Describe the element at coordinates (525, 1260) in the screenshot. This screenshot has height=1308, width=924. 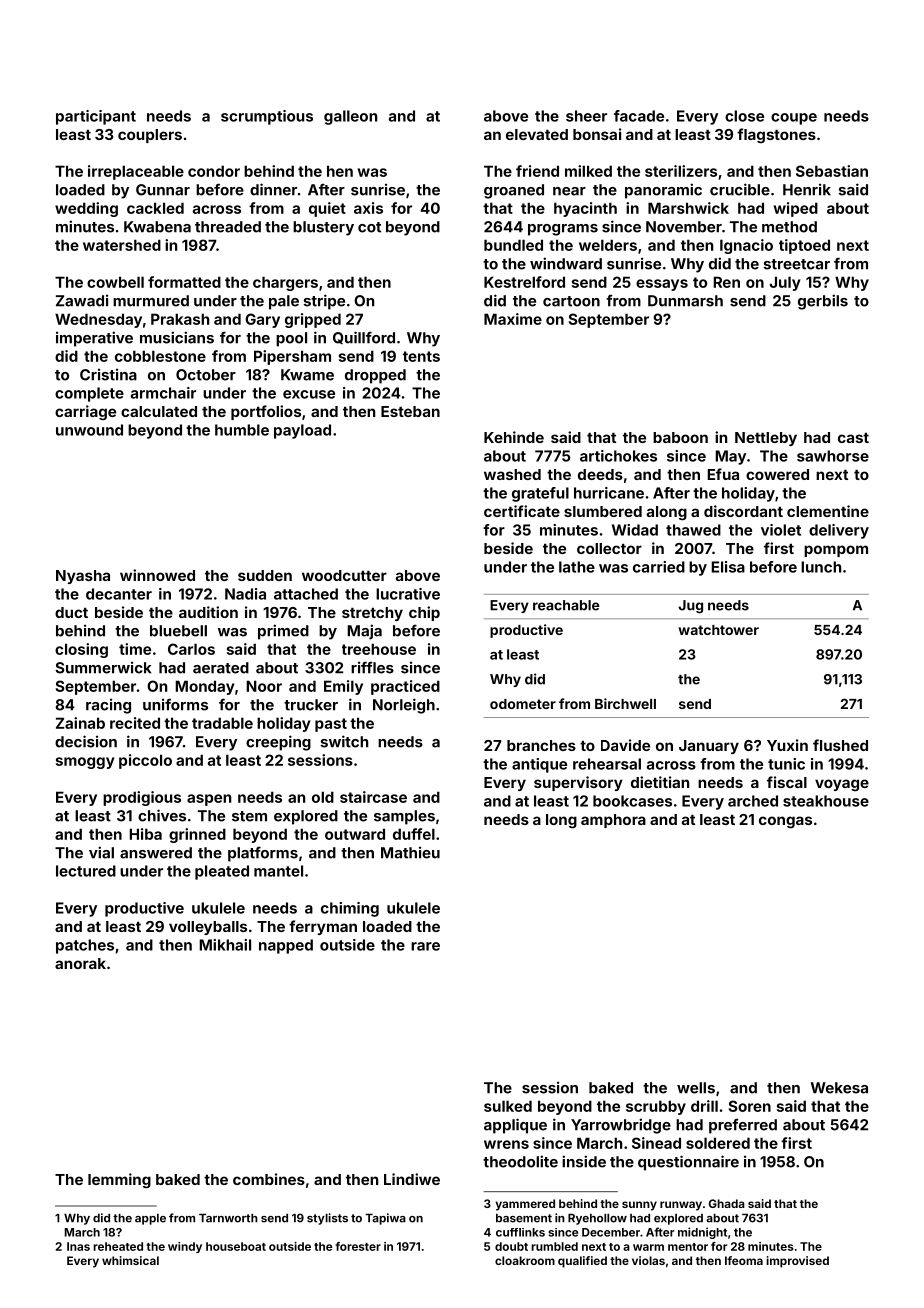
I see `cloakroom` at that location.
